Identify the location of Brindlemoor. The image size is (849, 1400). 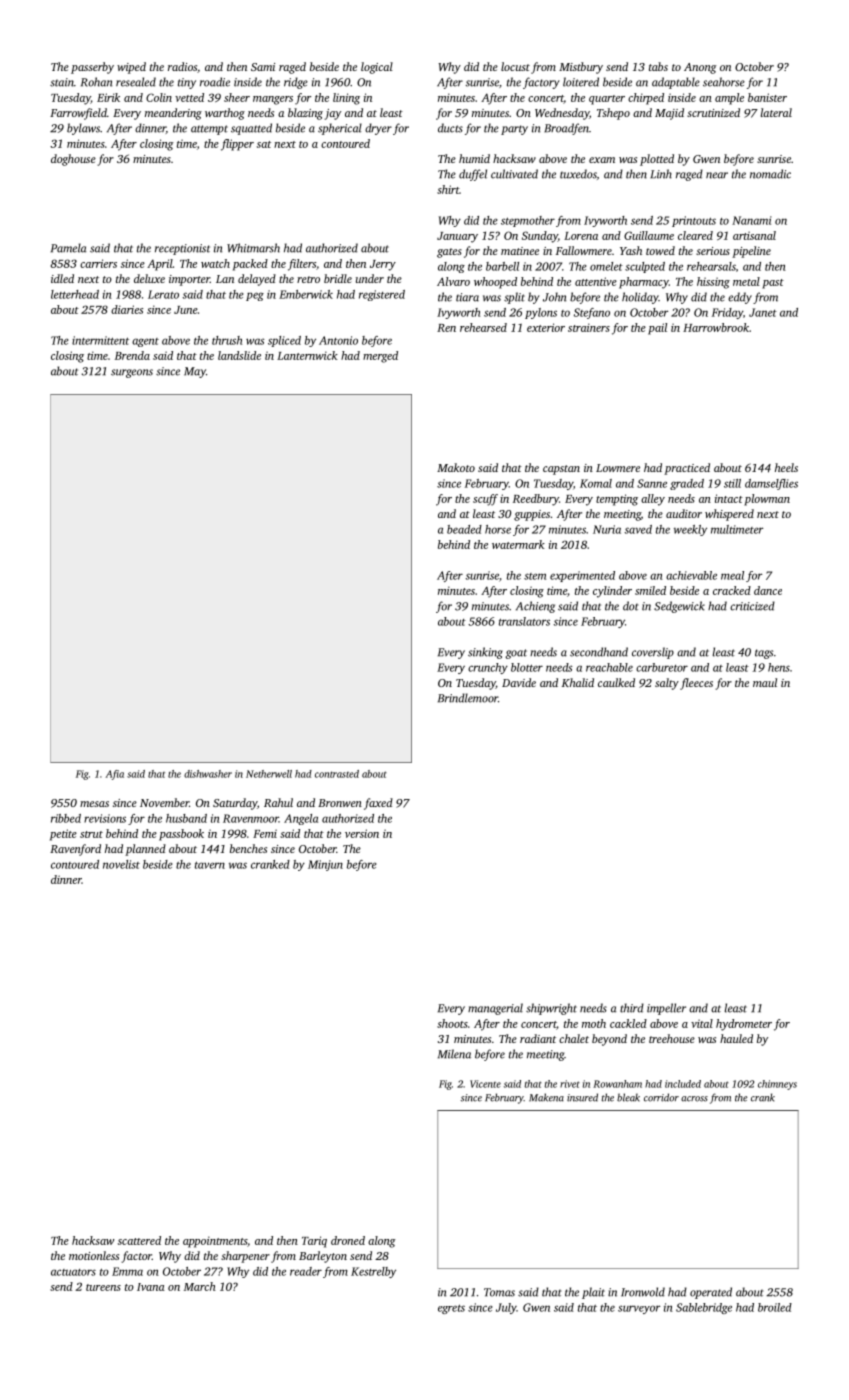
(468, 698).
